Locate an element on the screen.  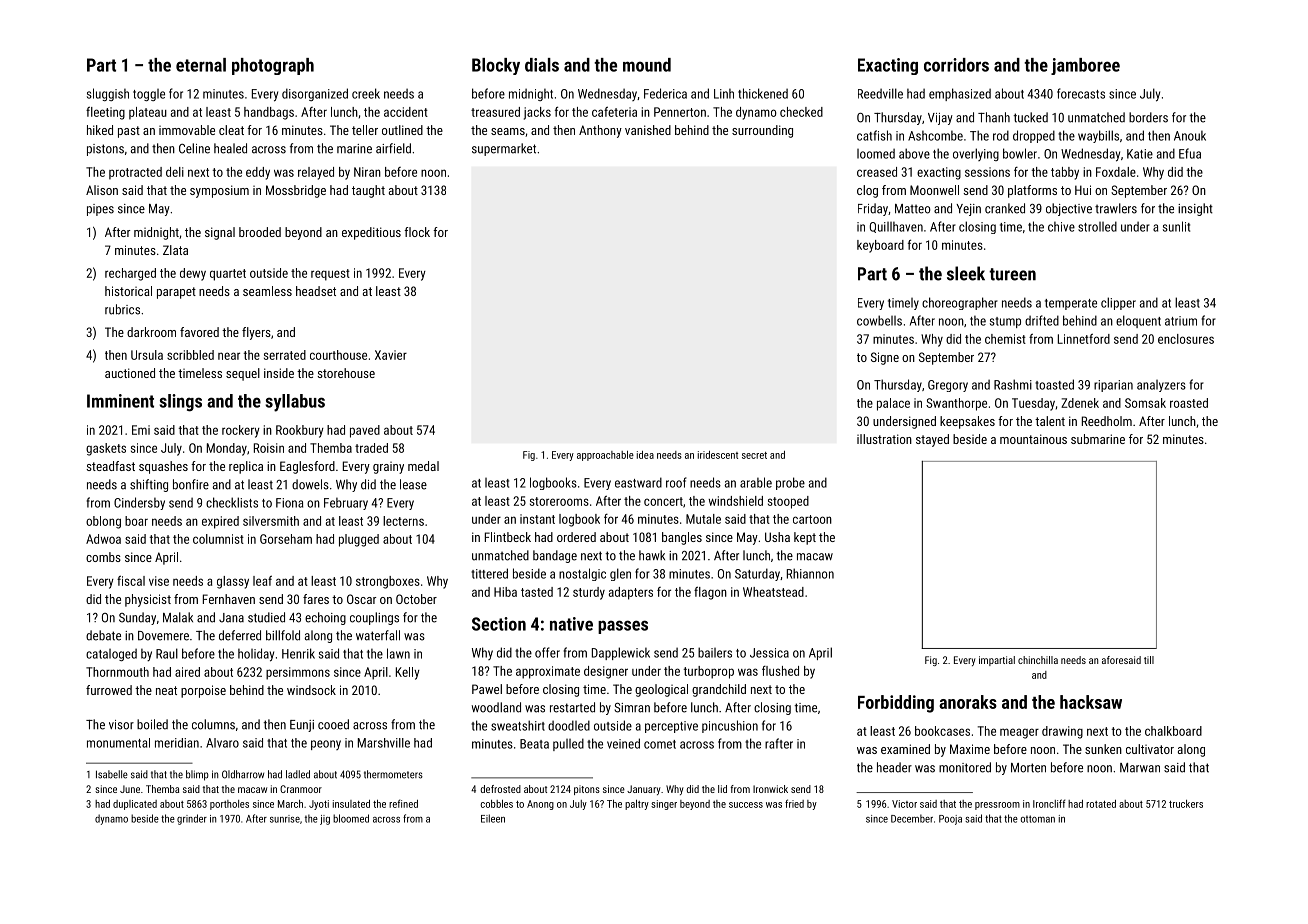
concert is located at coordinates (663, 501).
